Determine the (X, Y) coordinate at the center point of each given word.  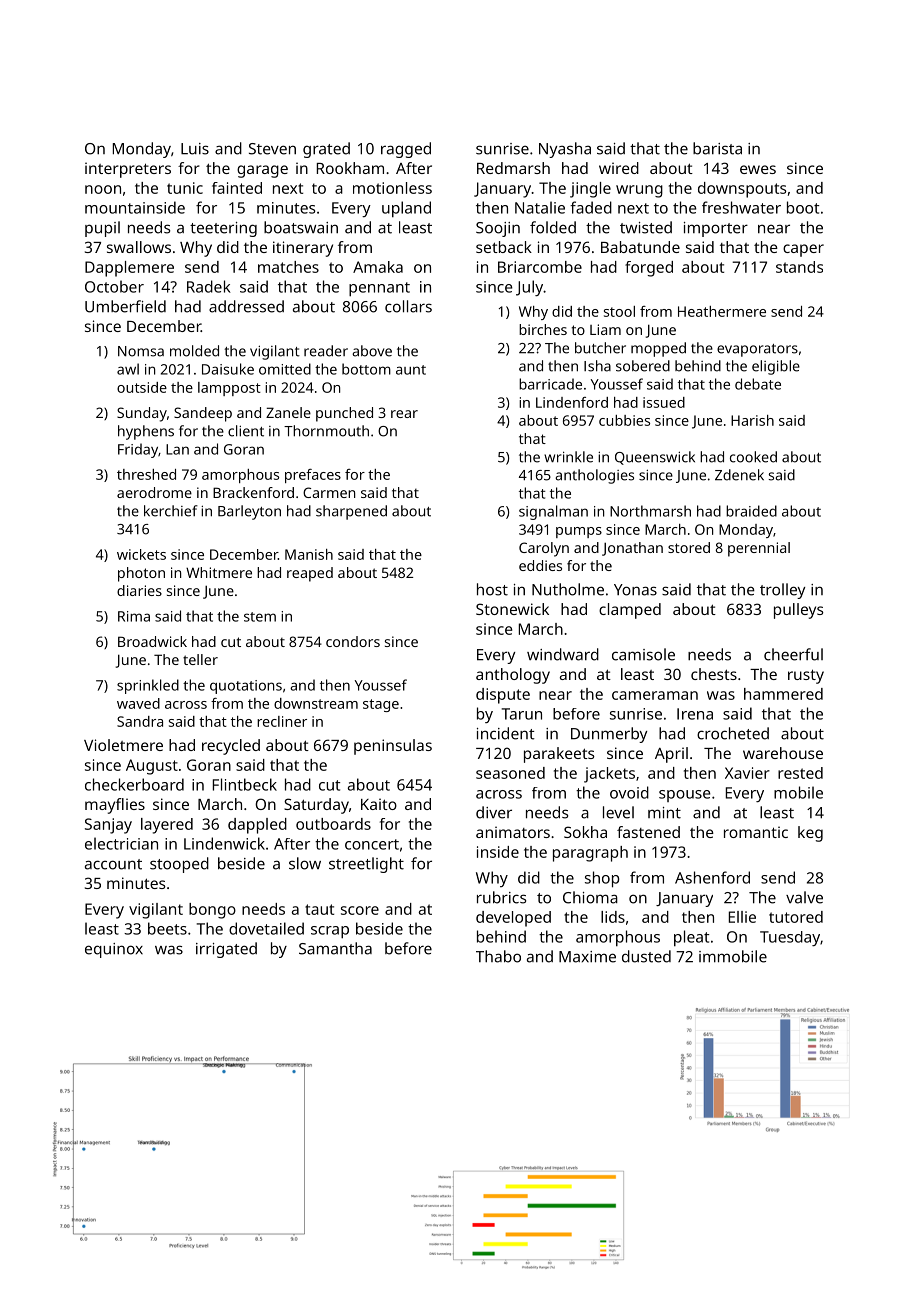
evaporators (757, 350)
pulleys (799, 611)
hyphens (146, 432)
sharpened (351, 512)
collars (408, 306)
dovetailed (266, 928)
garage (262, 171)
